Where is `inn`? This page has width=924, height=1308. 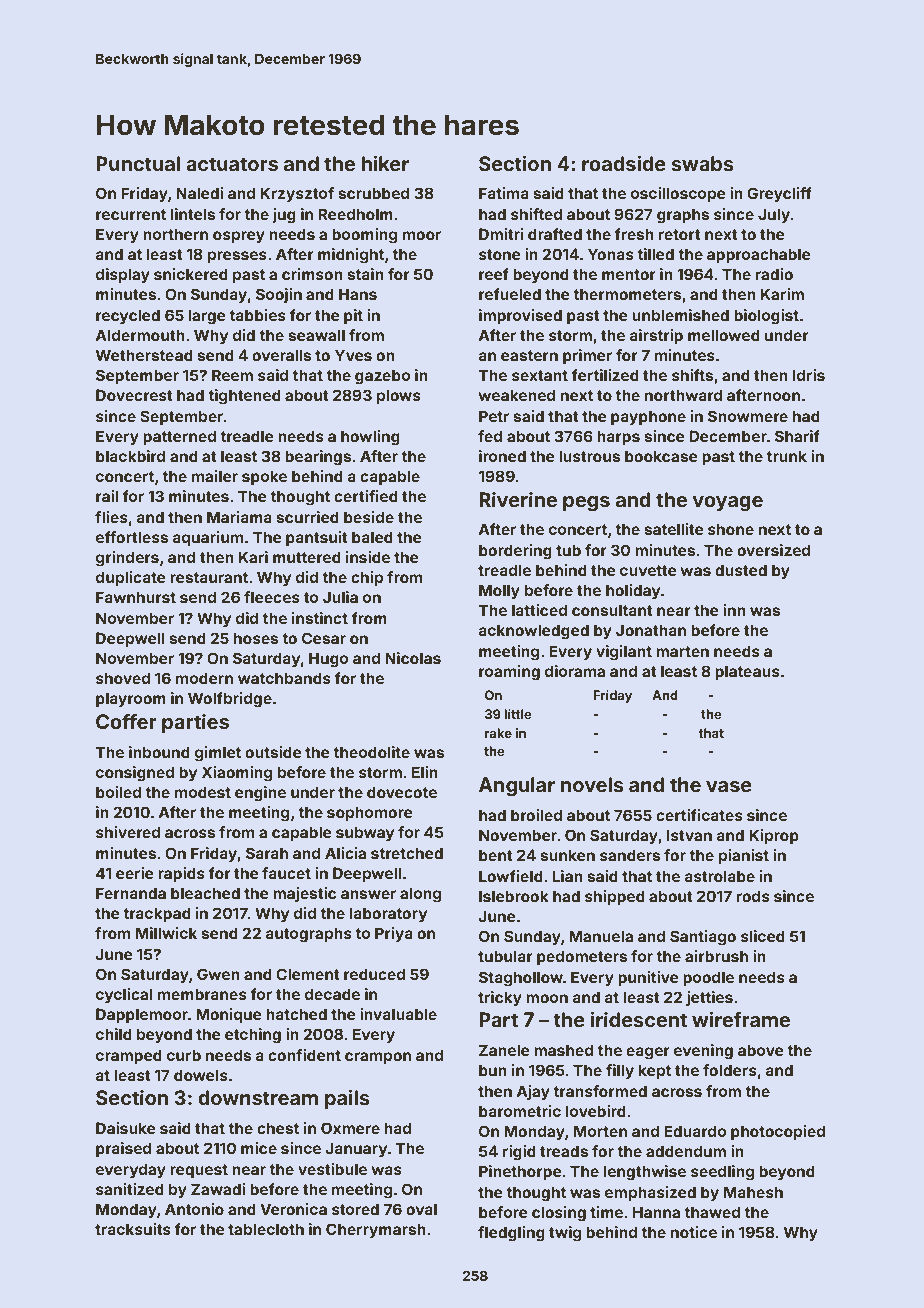 inn is located at coordinates (734, 610).
